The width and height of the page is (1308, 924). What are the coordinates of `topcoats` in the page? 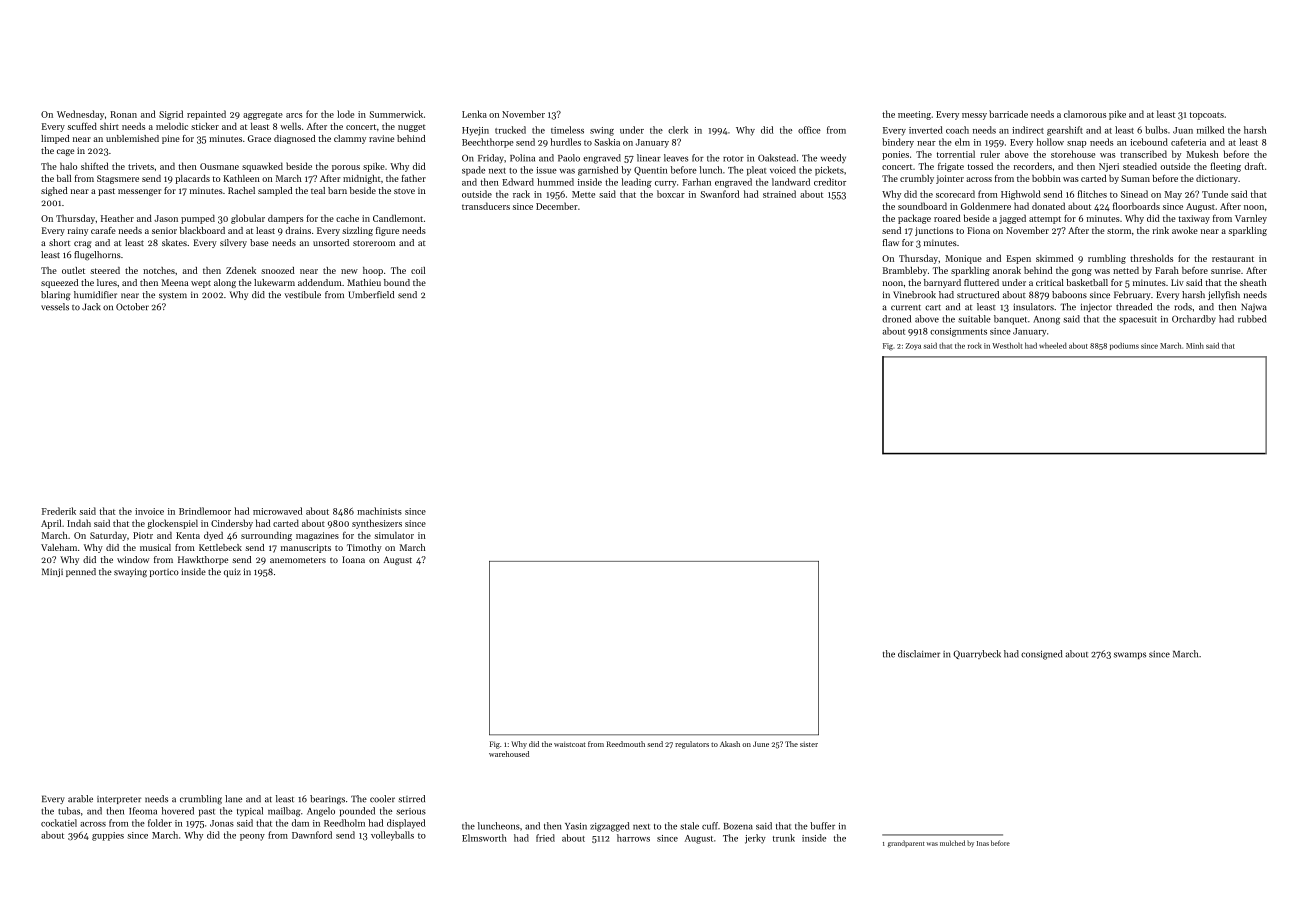 It's located at (1207, 116).
